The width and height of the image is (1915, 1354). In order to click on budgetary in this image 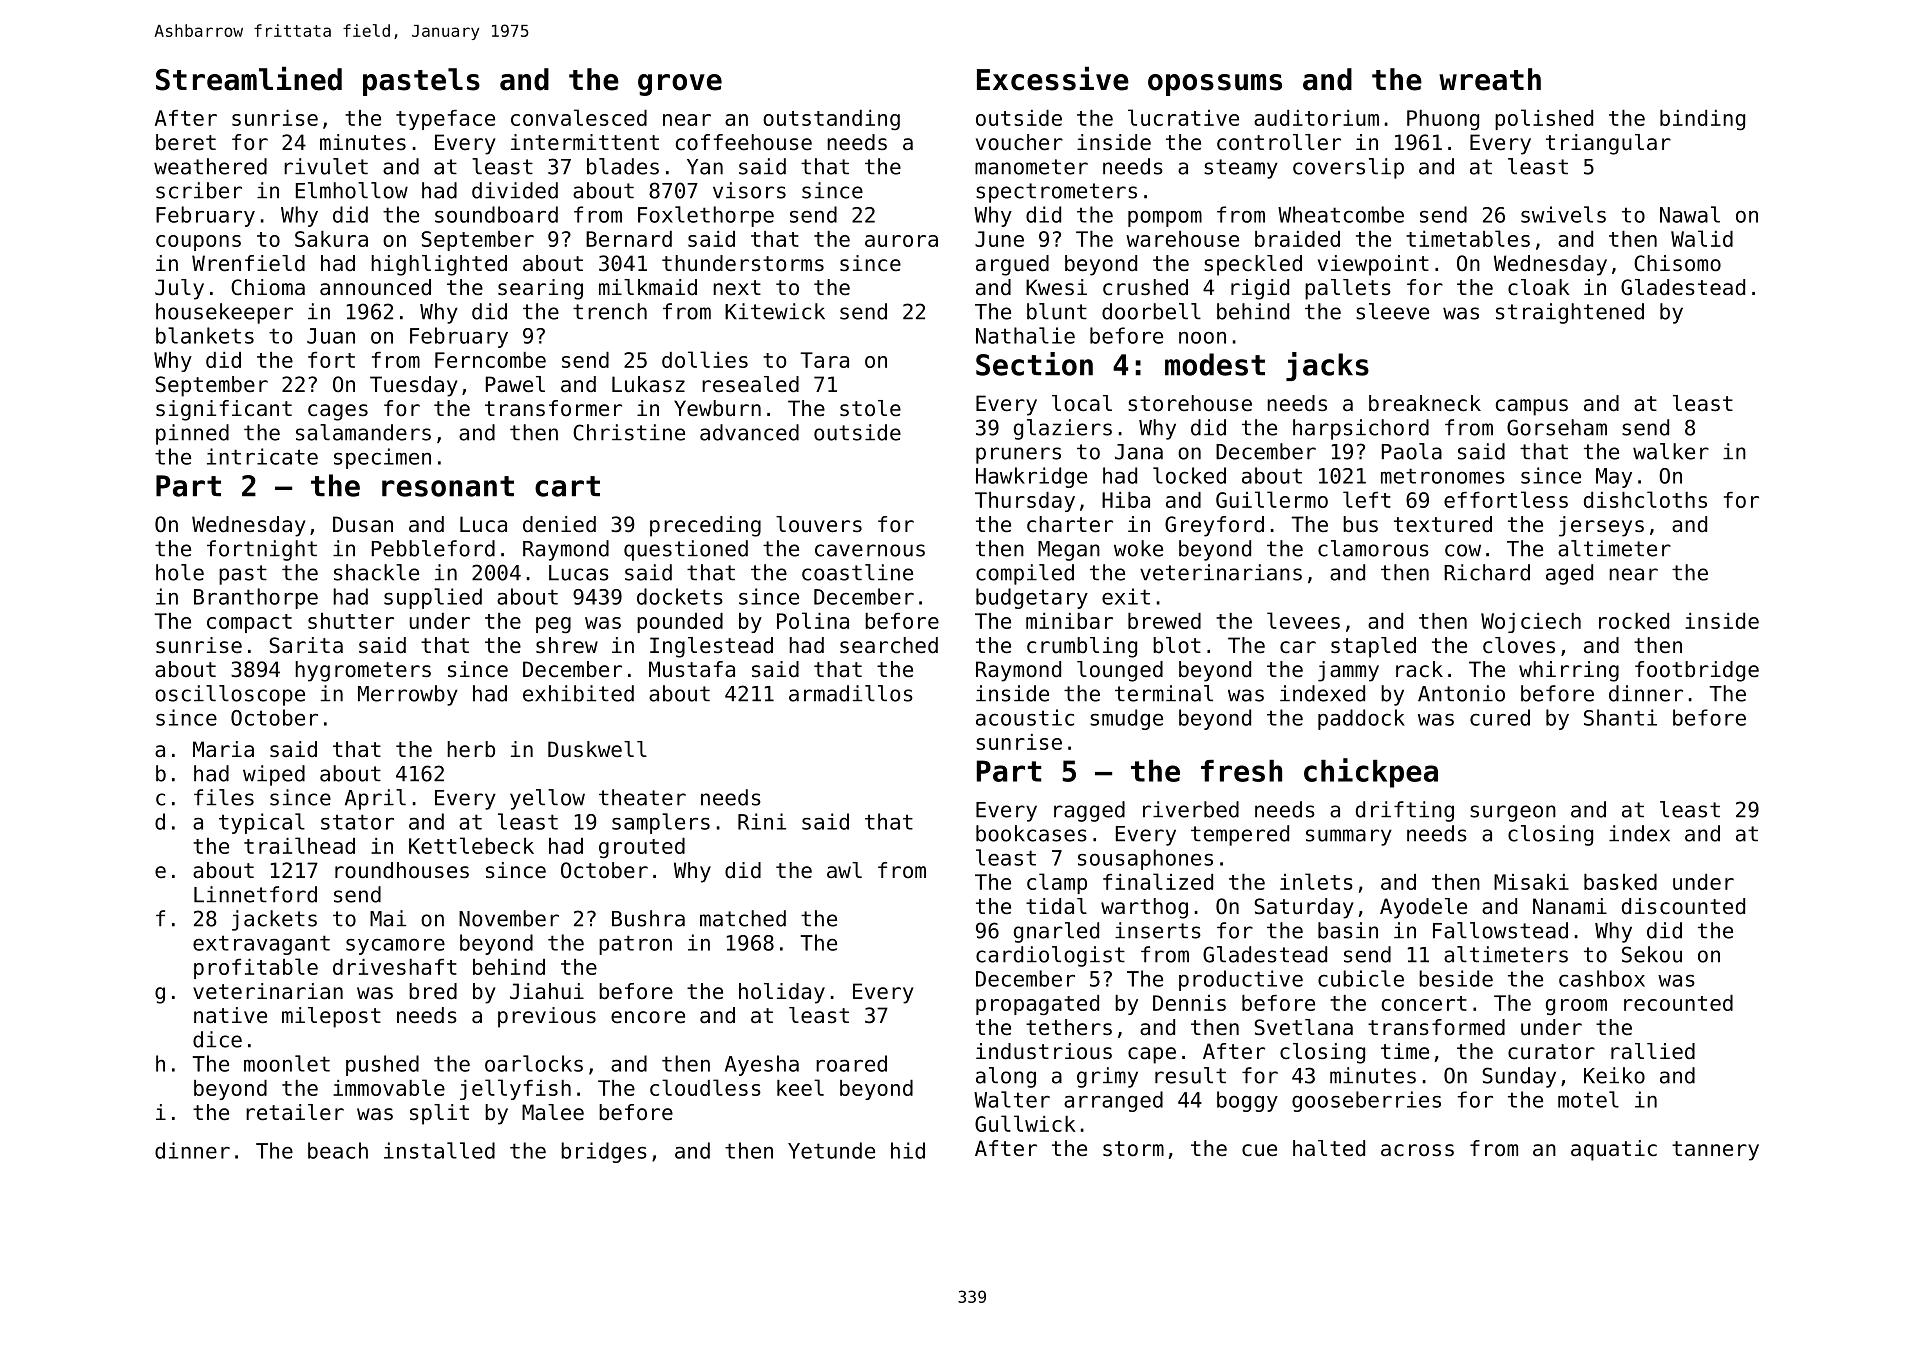, I will do `click(1032, 598)`.
